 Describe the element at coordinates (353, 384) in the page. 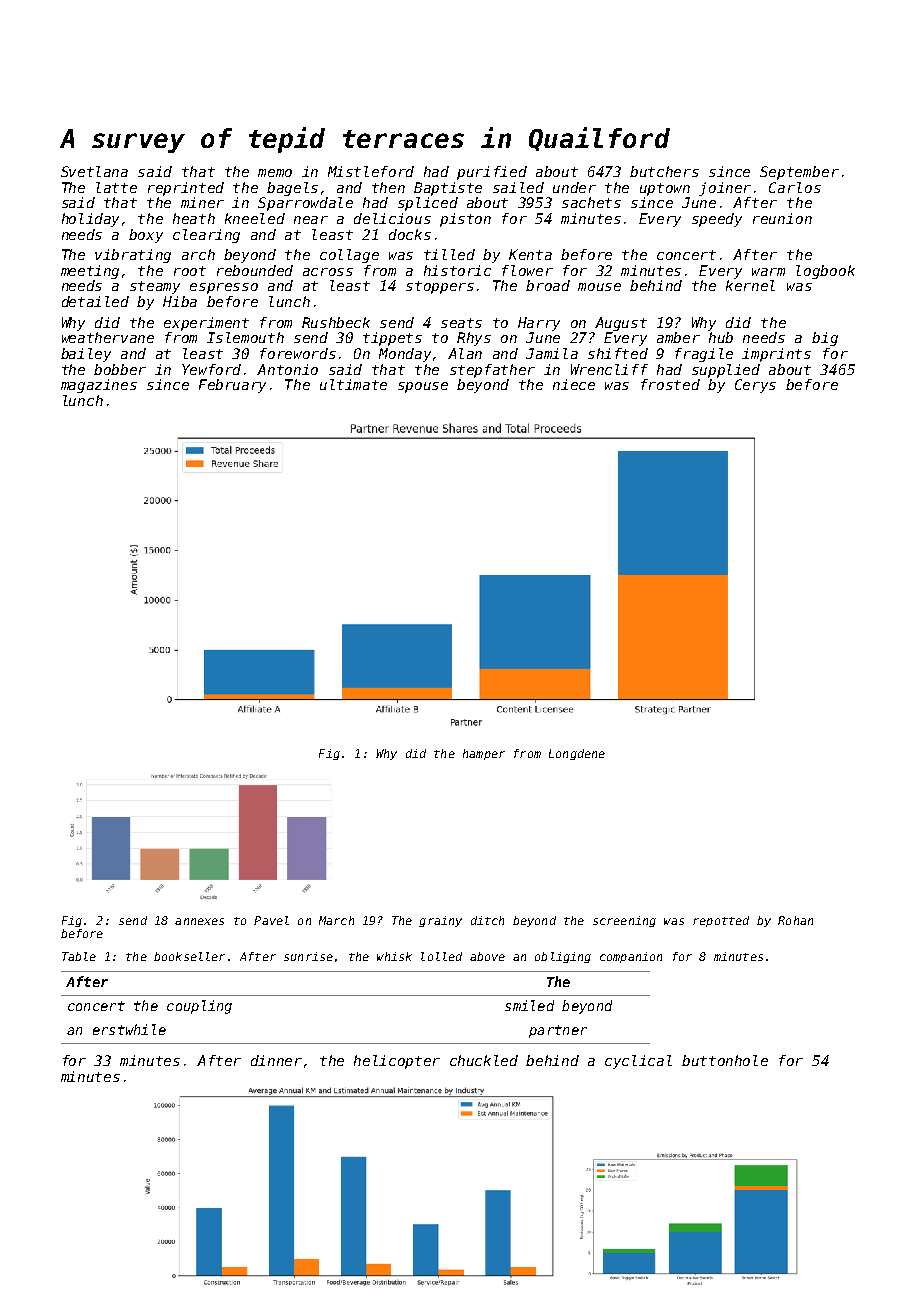

I see `ultimate` at that location.
